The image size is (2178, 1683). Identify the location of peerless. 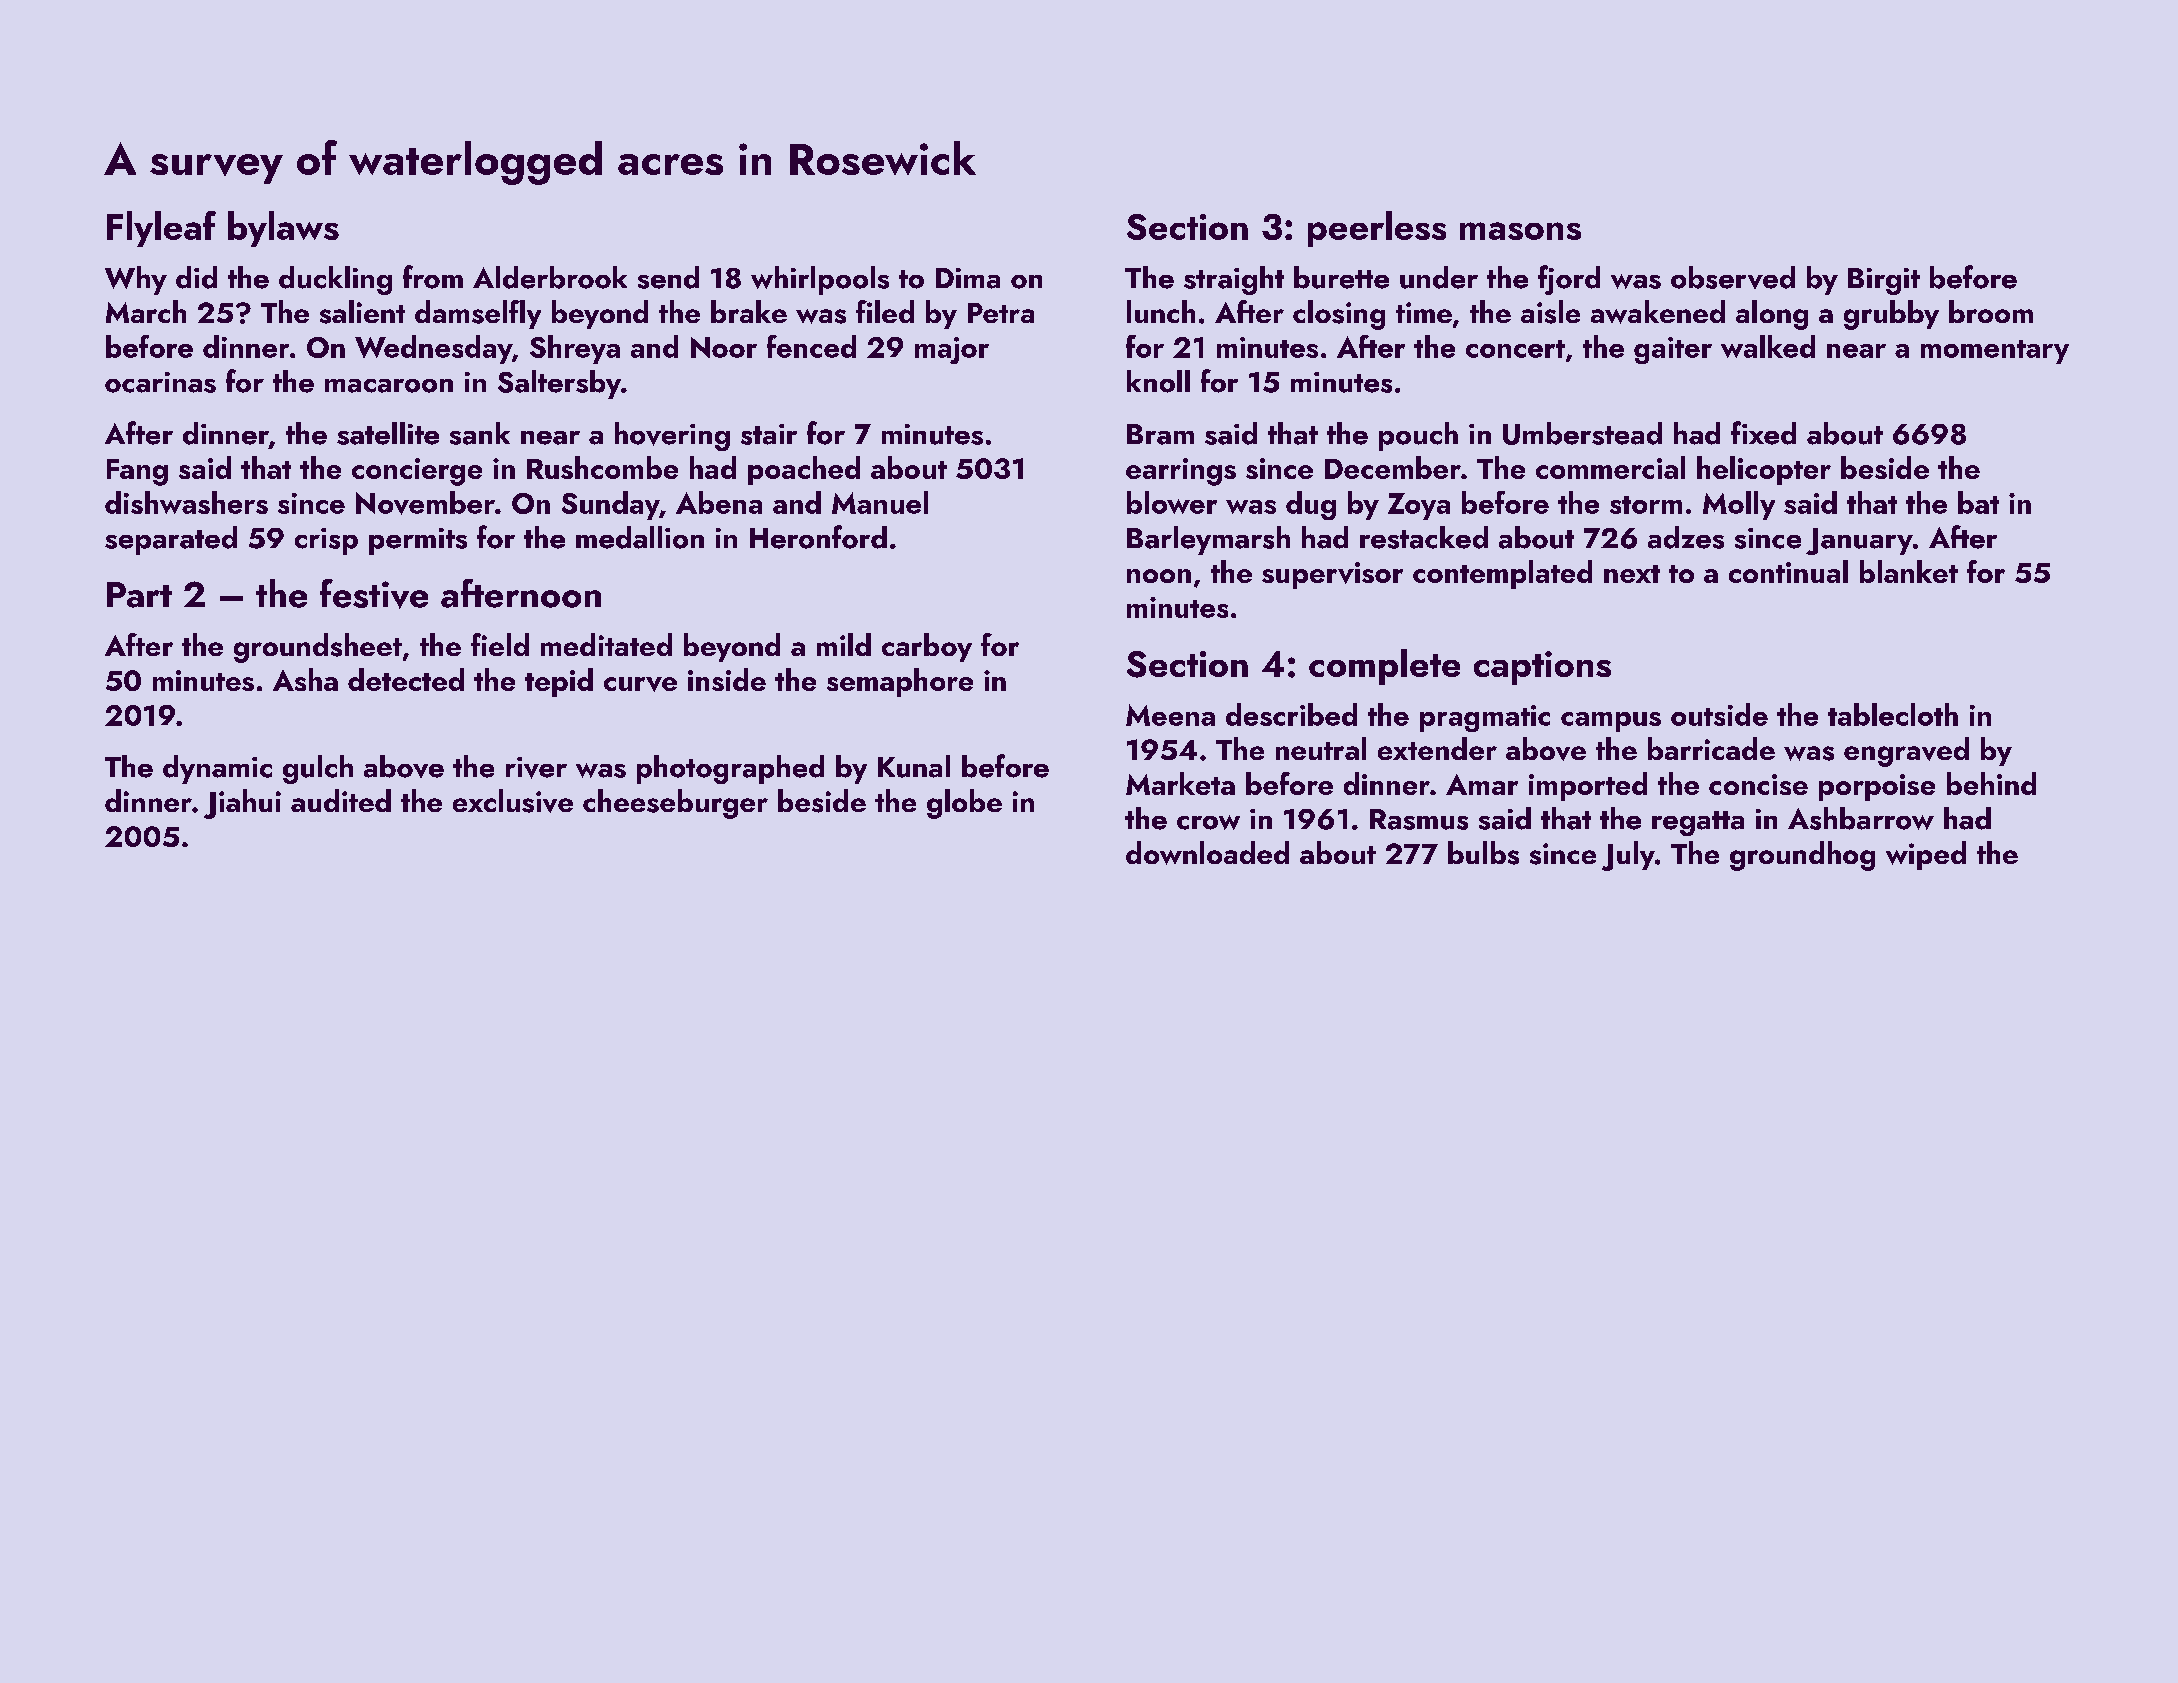
(1377, 229).
